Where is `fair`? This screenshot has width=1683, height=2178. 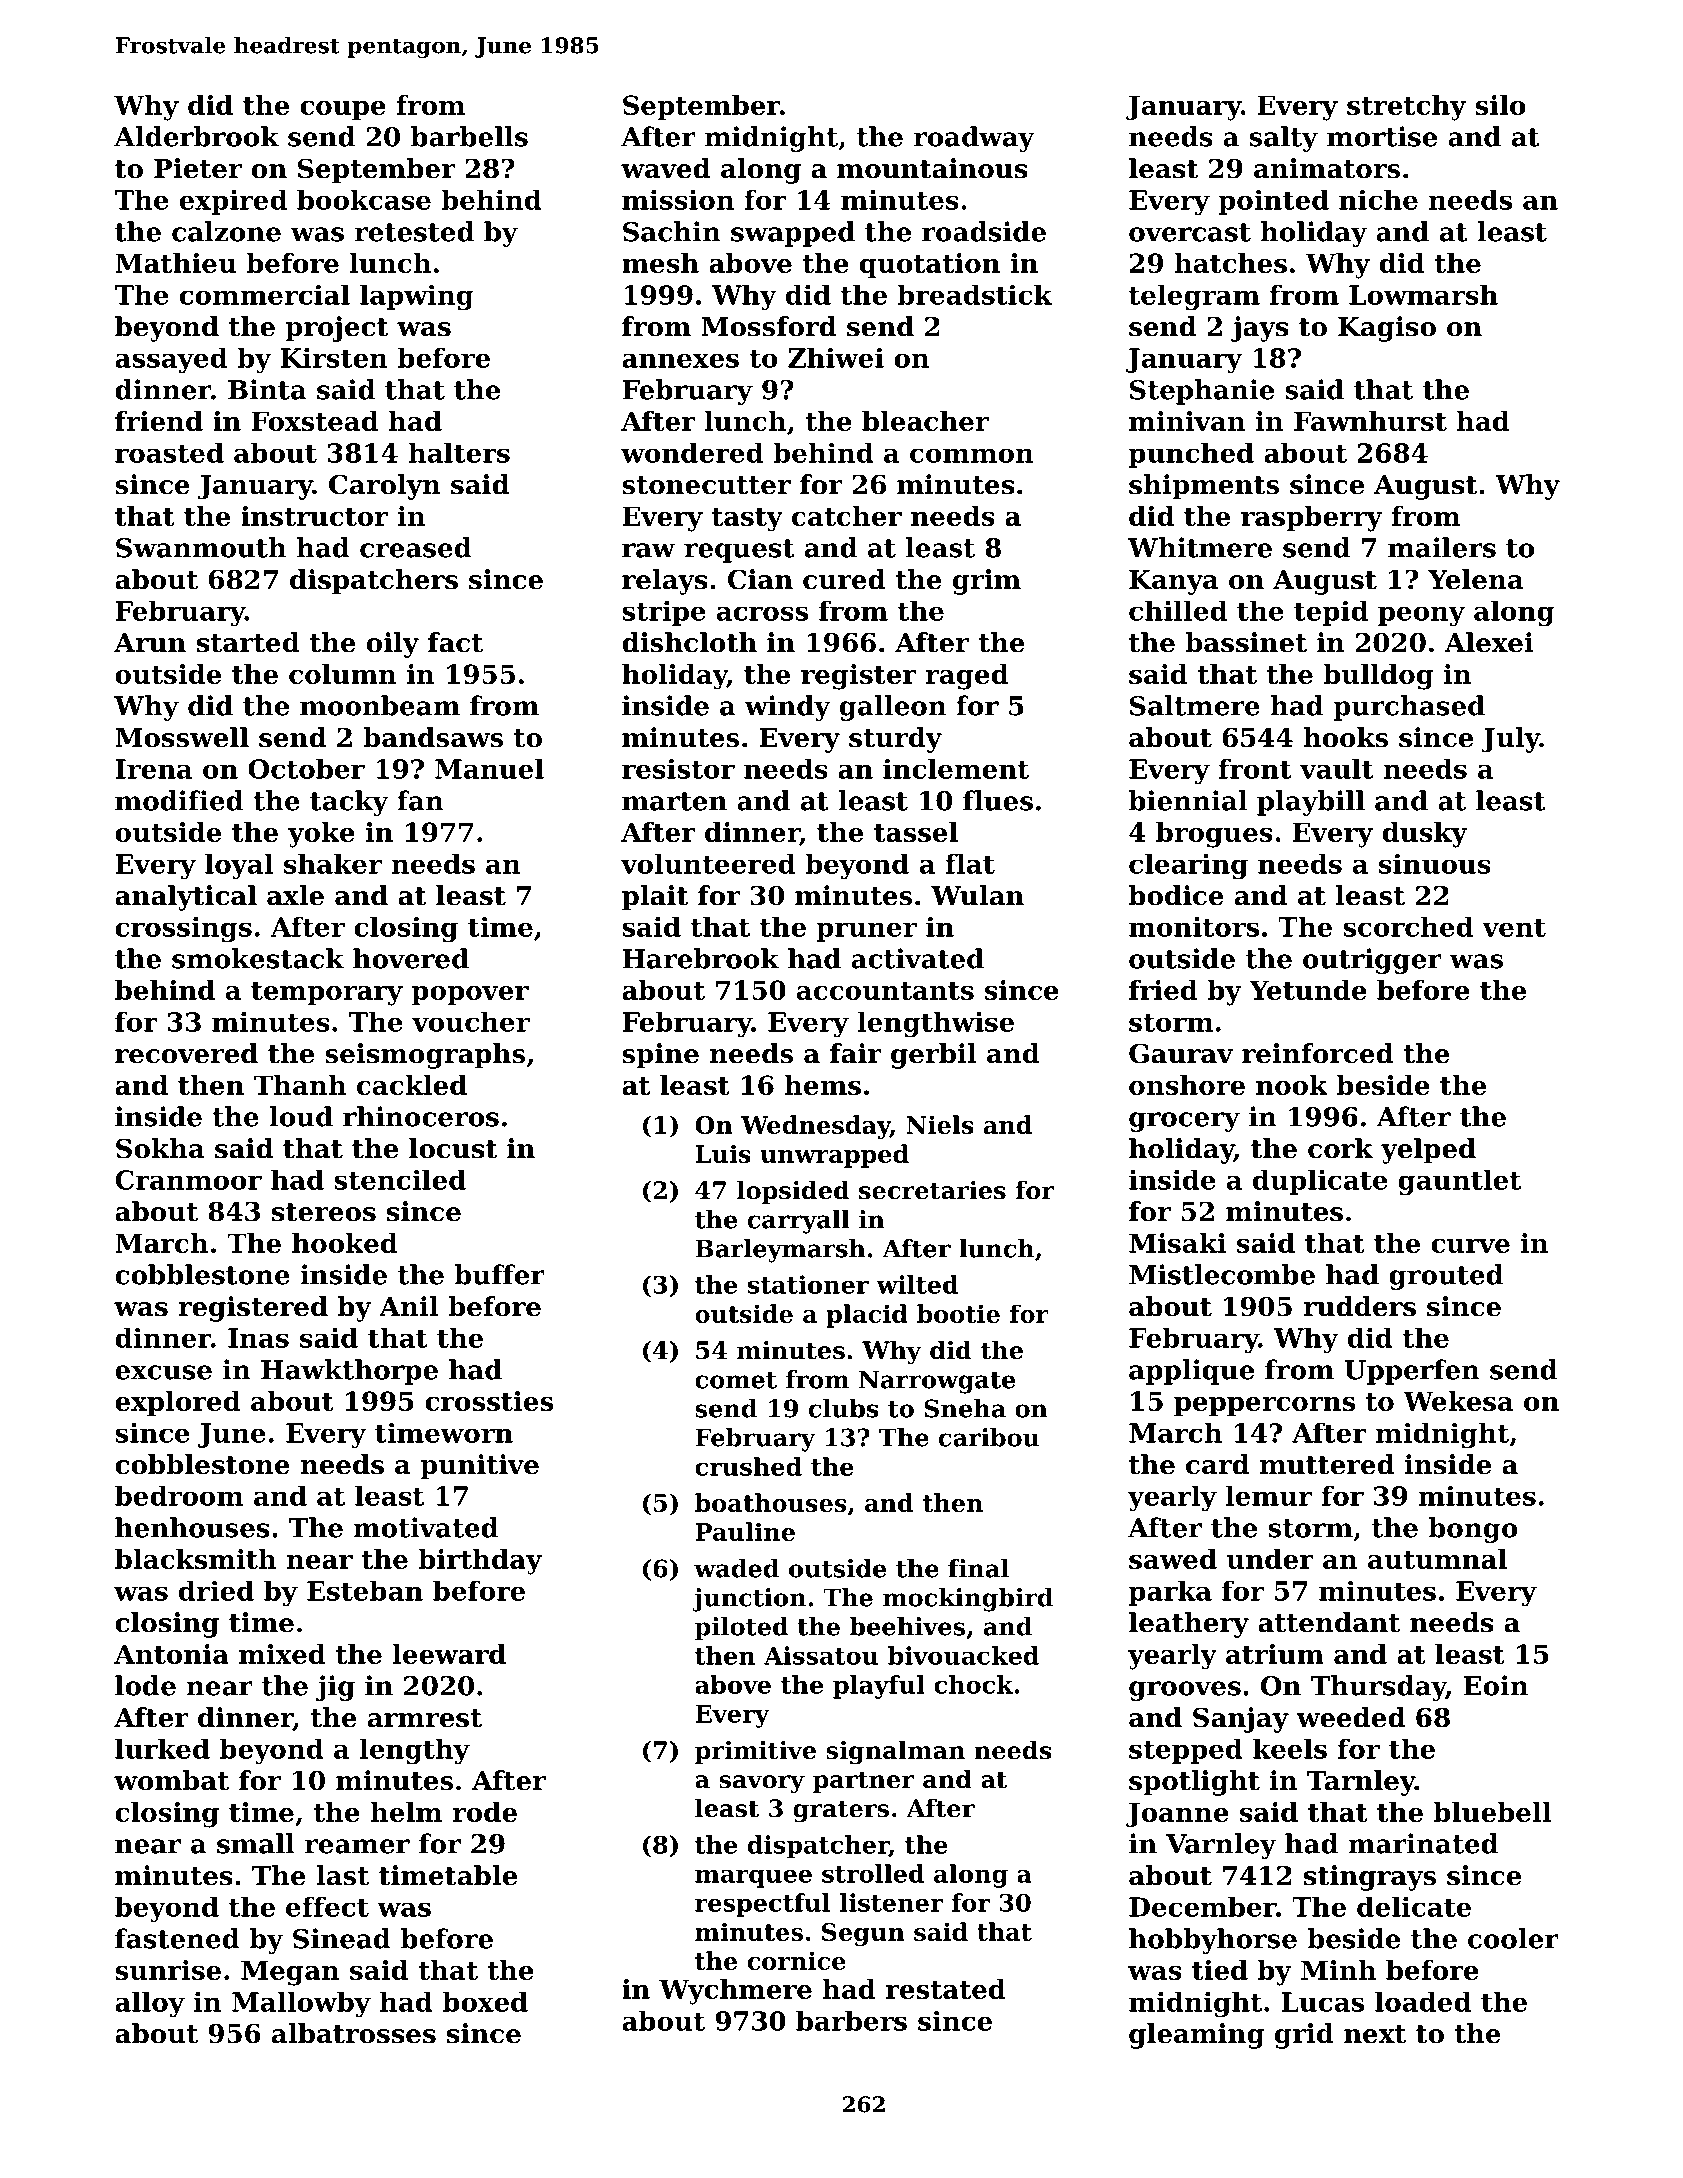
fair is located at coordinates (856, 1053).
